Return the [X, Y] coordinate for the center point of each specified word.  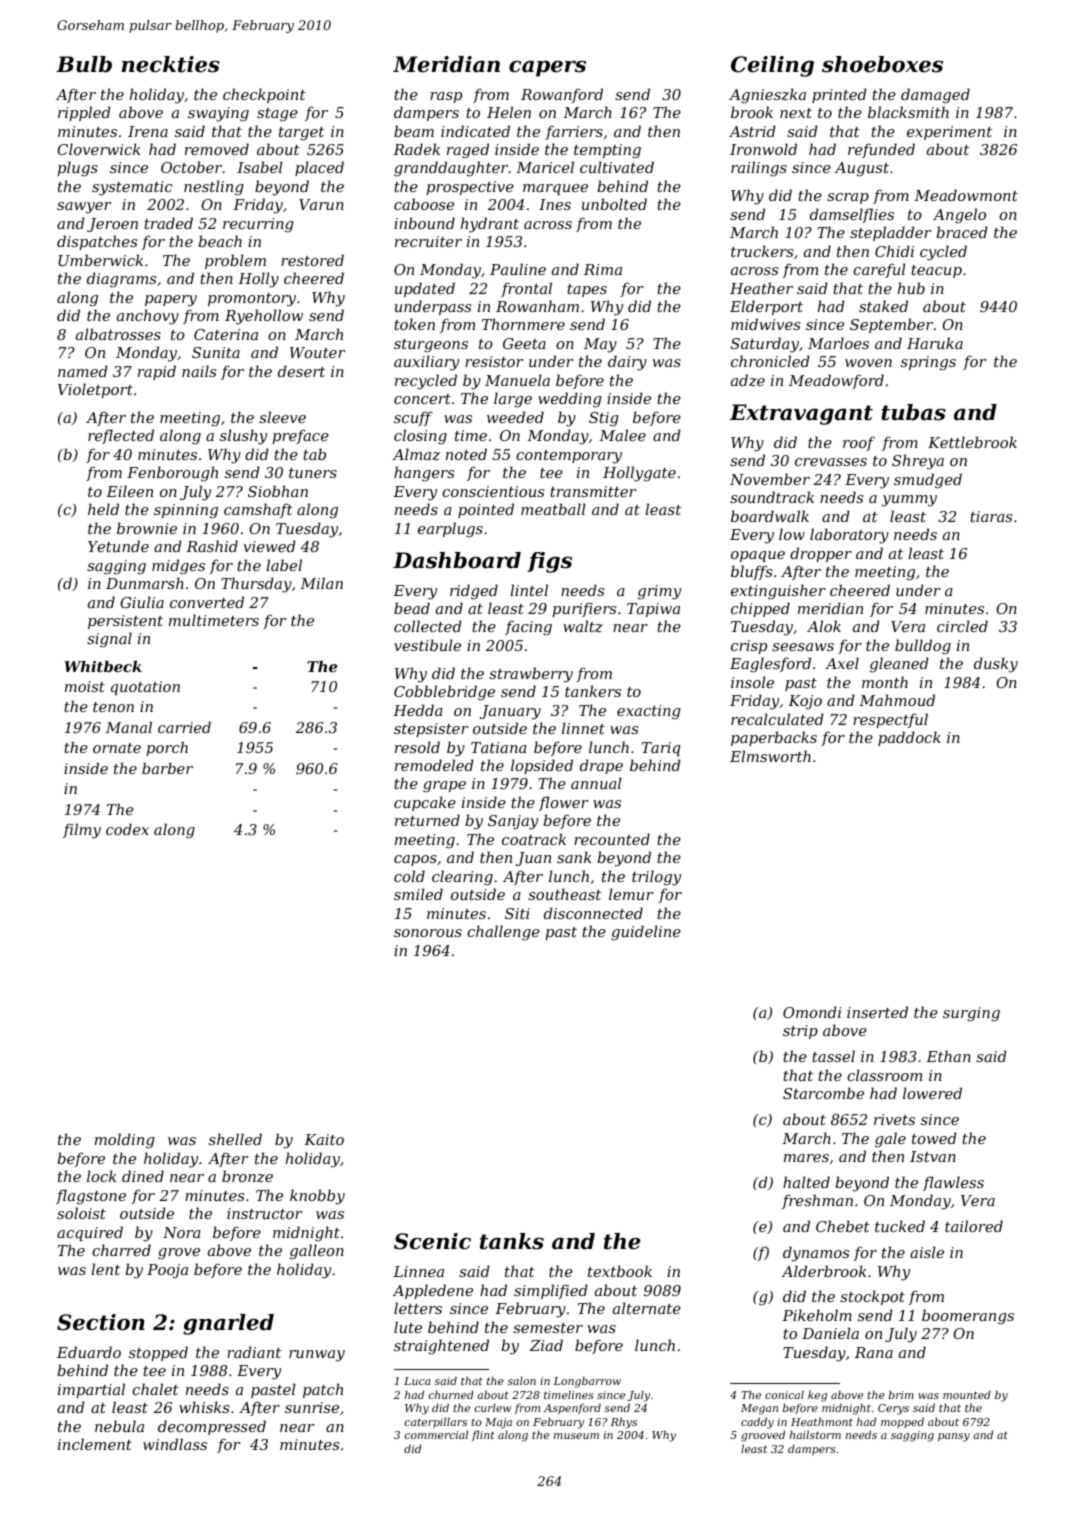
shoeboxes [882, 64]
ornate [117, 748]
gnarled [228, 1324]
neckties [171, 64]
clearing [462, 878]
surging [971, 1014]
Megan [759, 1409]
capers [547, 68]
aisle [927, 1252]
